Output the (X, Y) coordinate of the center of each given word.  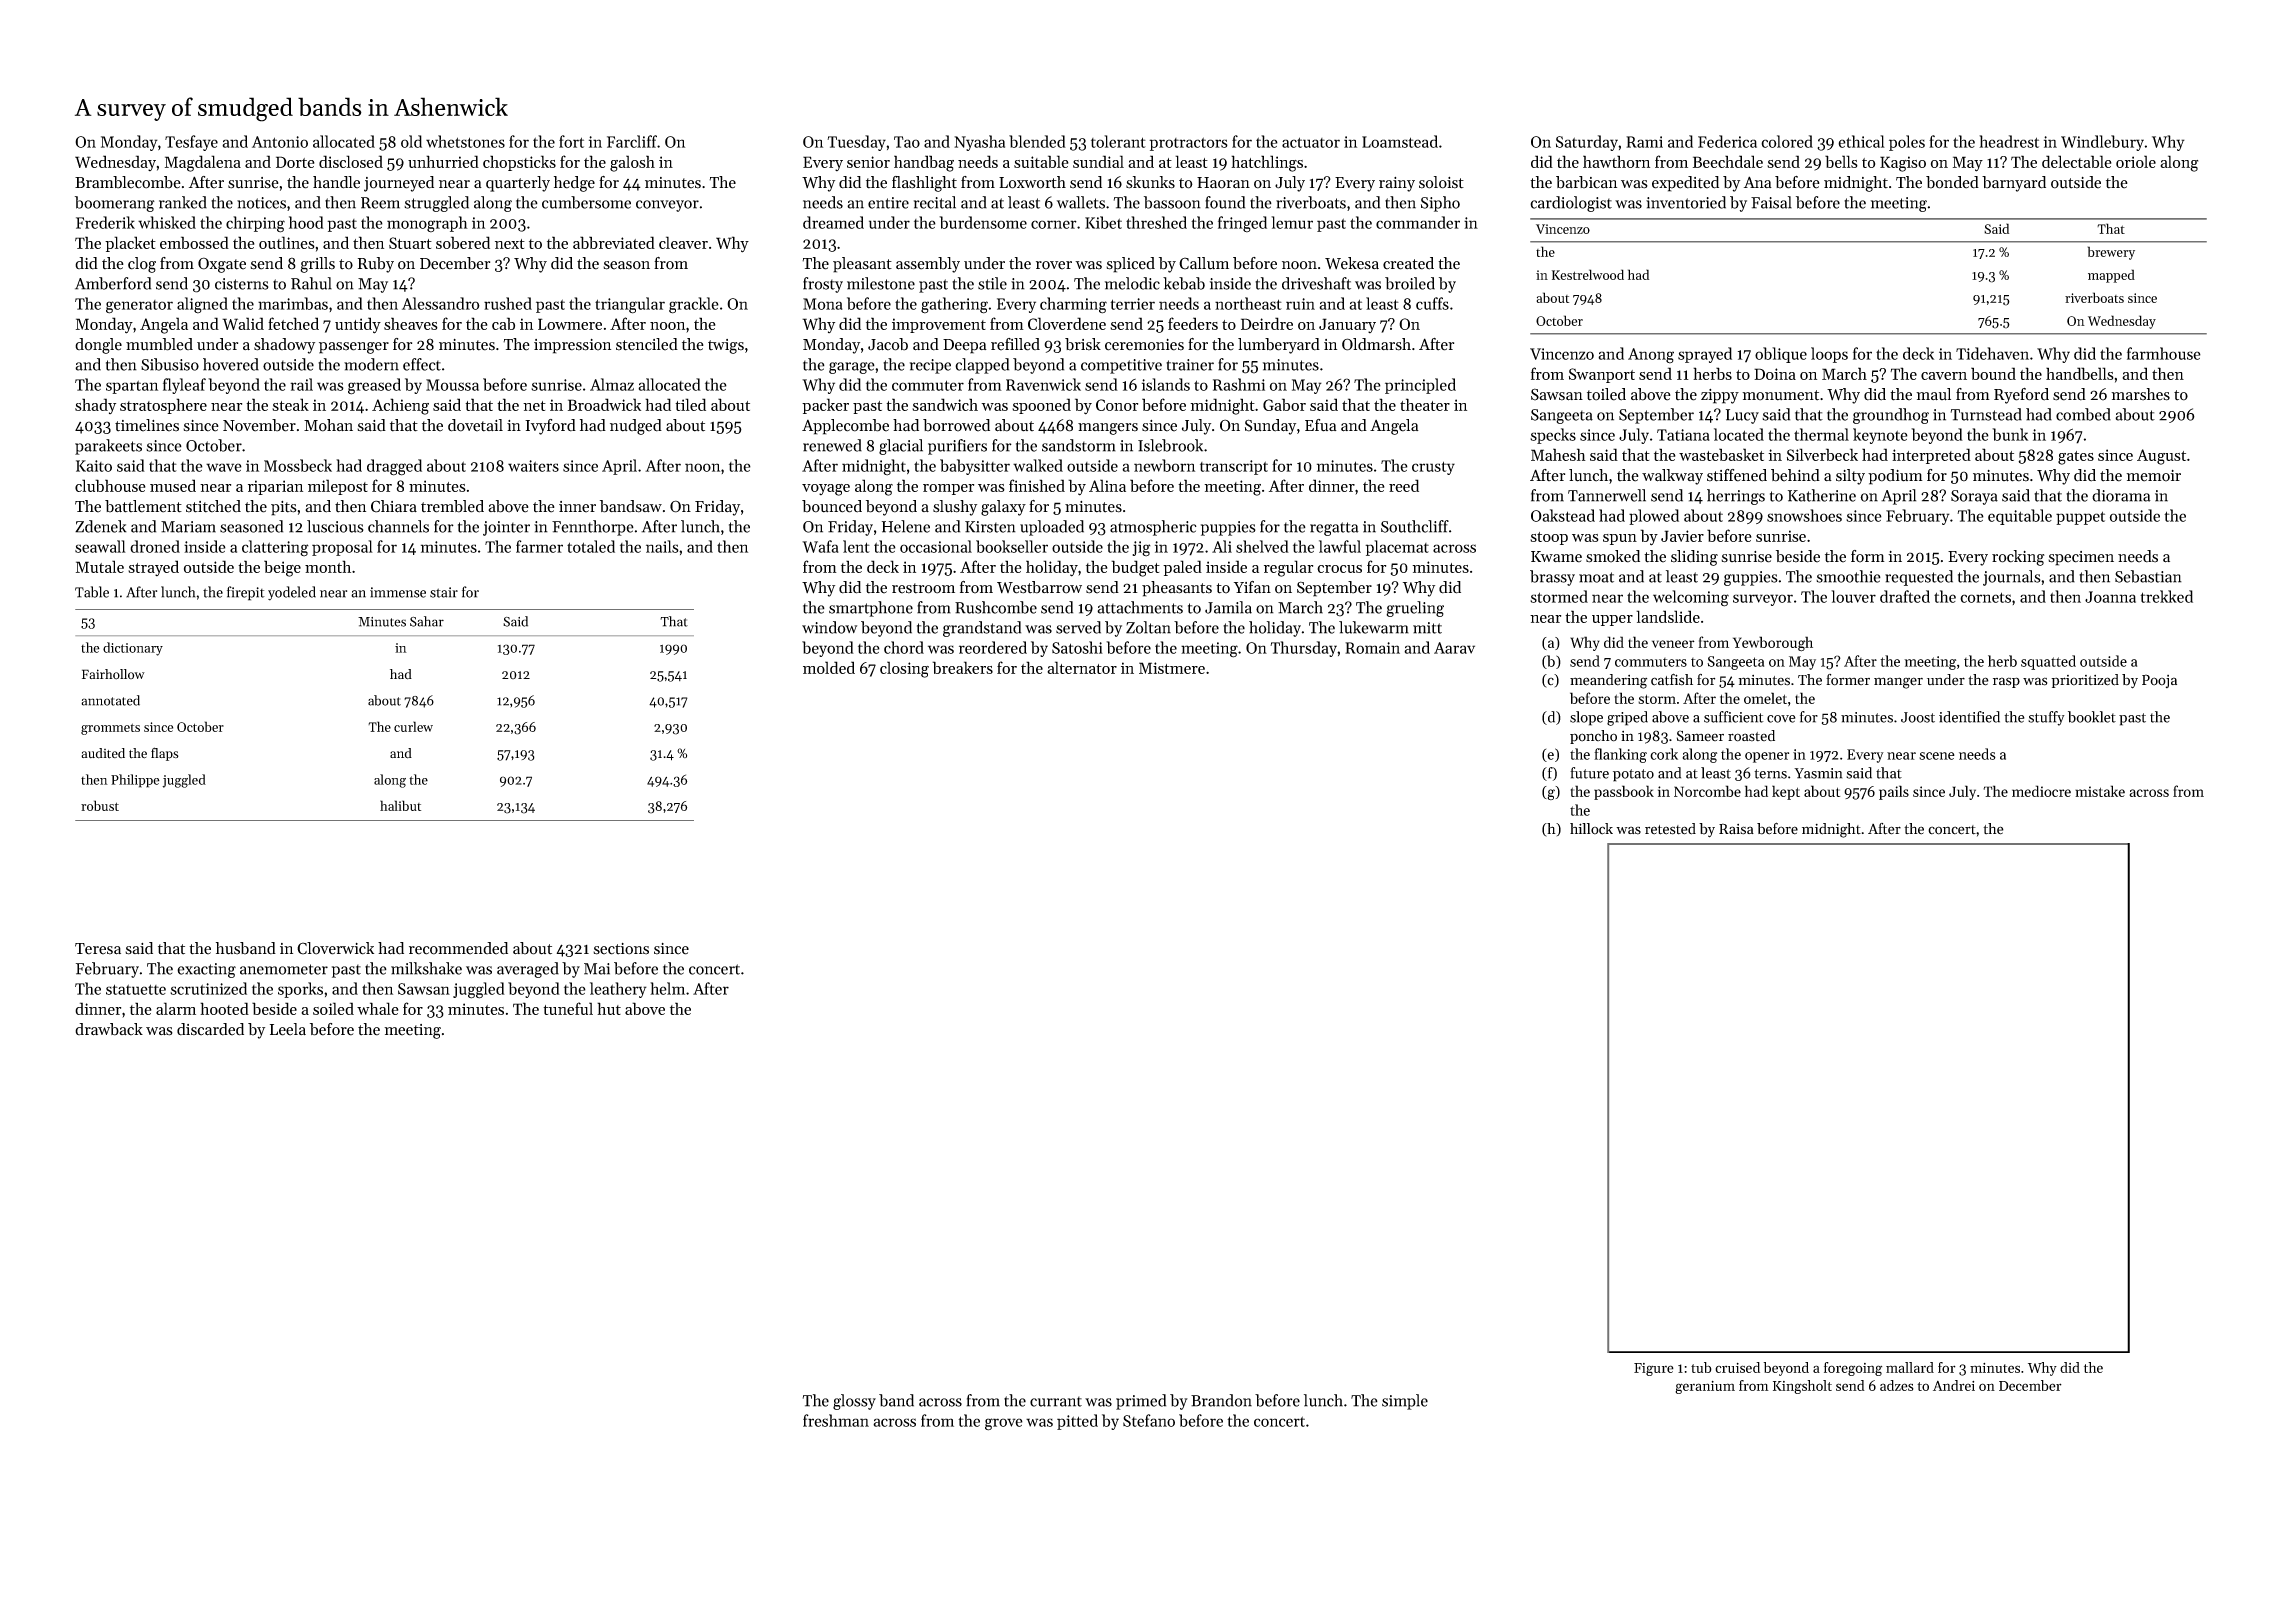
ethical (1861, 141)
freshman (836, 1420)
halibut (400, 805)
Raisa (1736, 829)
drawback (109, 1029)
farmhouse (2164, 353)
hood (306, 222)
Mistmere (1172, 668)
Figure (1654, 1369)
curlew (413, 726)
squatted (2048, 662)
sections (621, 949)
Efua (1321, 425)
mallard (1910, 1367)
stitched (213, 506)
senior (868, 162)
